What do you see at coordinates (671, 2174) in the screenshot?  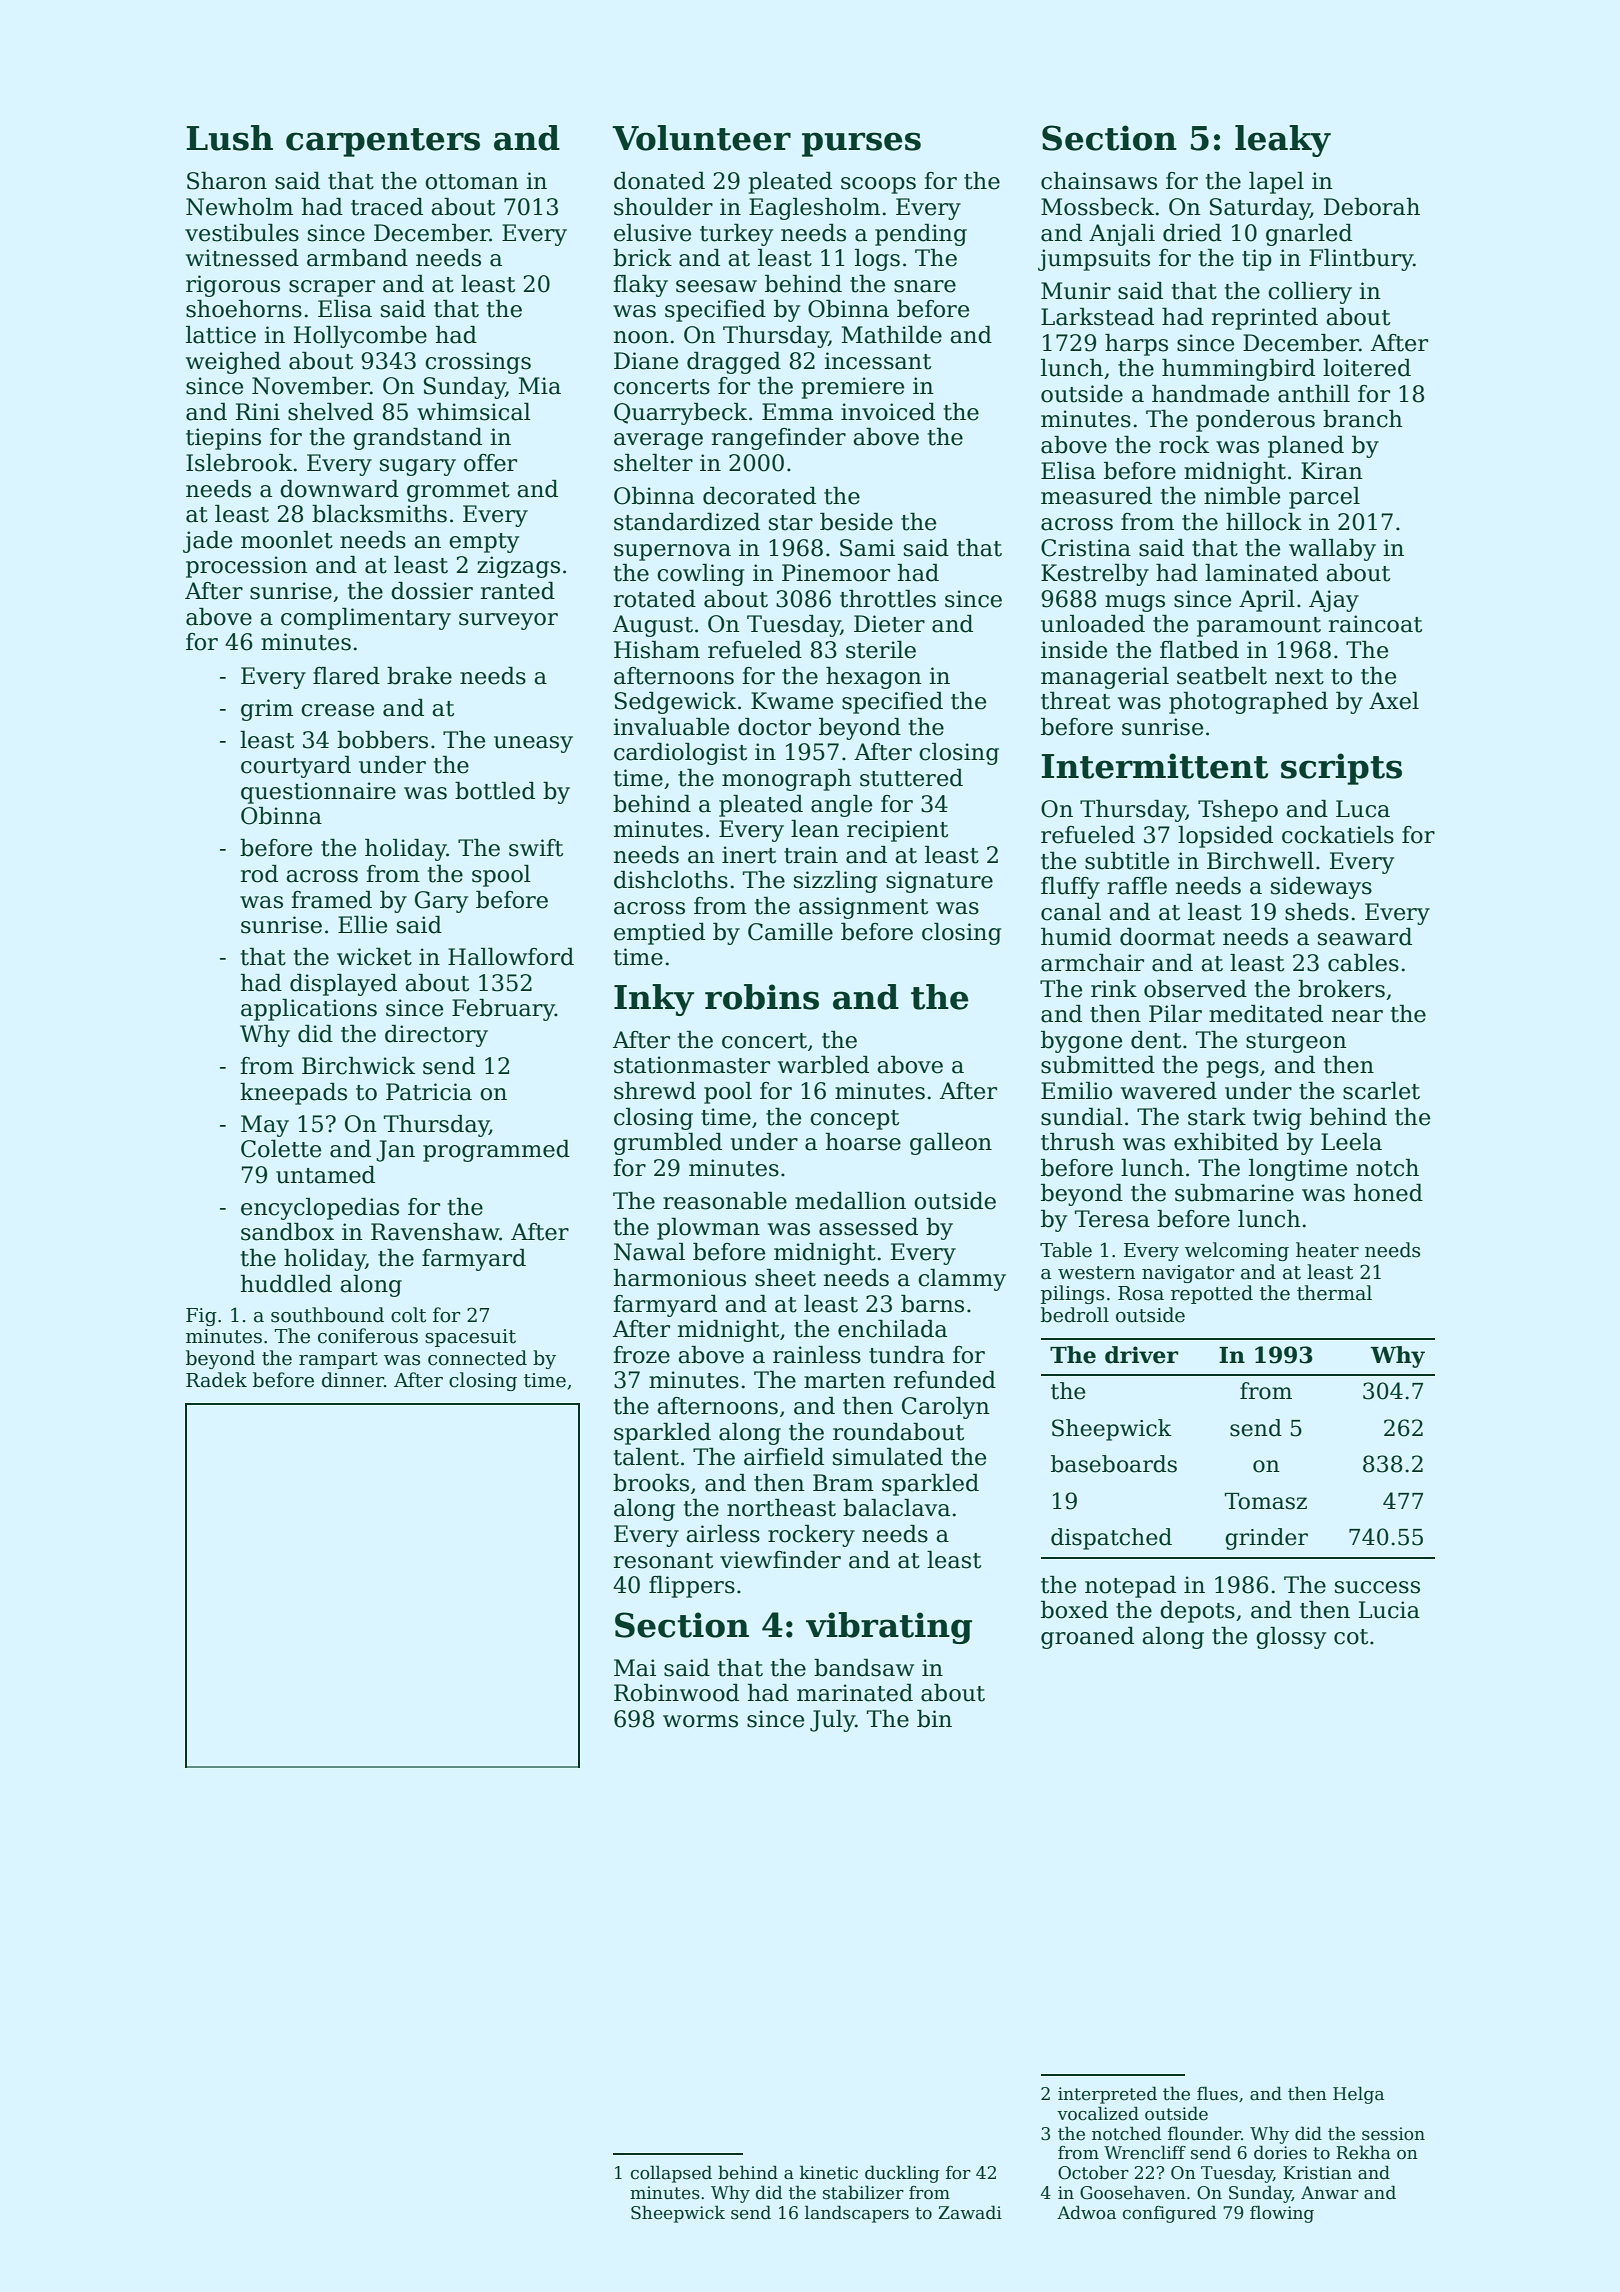 I see `collapsed` at bounding box center [671, 2174].
